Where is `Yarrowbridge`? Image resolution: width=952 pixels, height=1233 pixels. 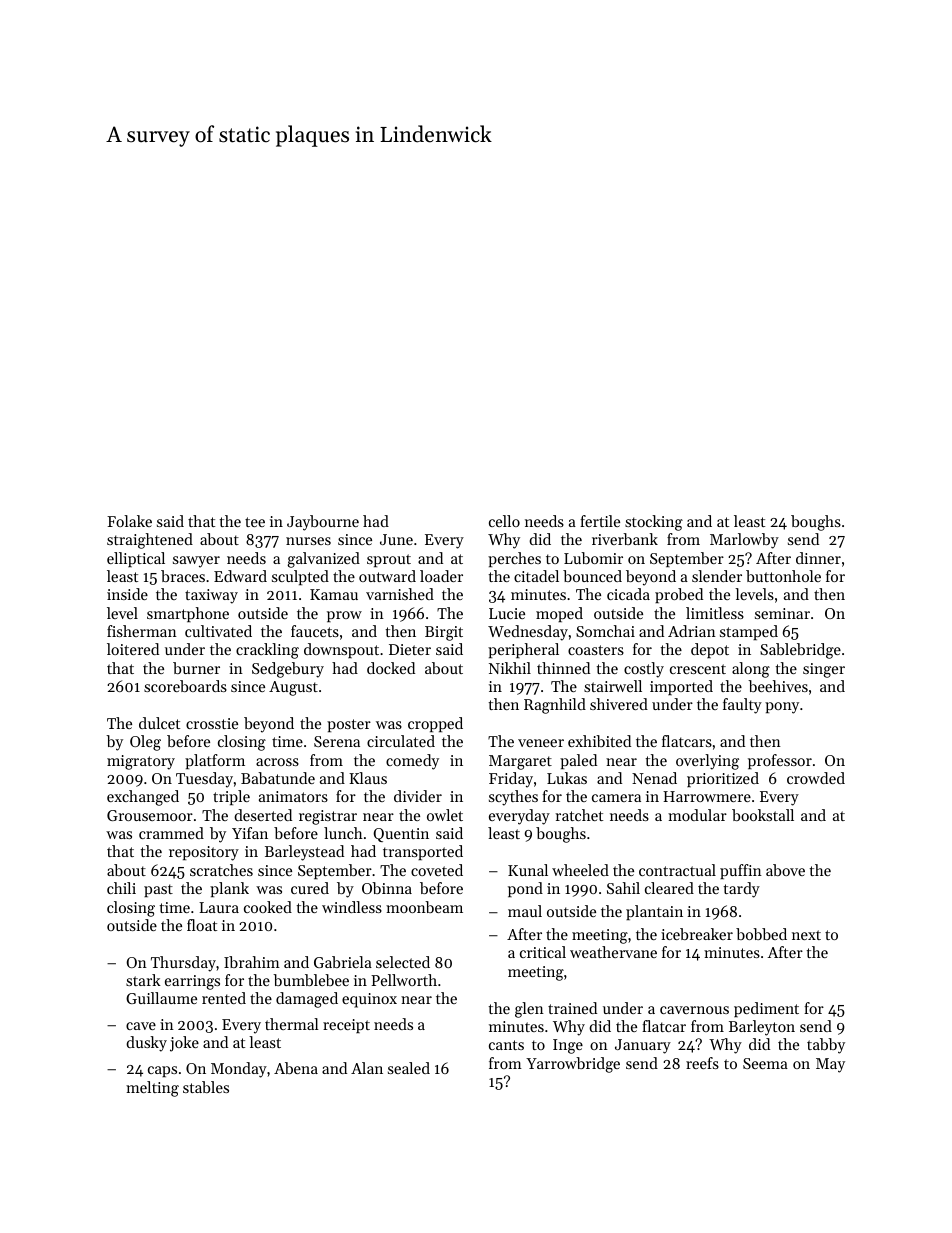 Yarrowbridge is located at coordinates (573, 1065).
